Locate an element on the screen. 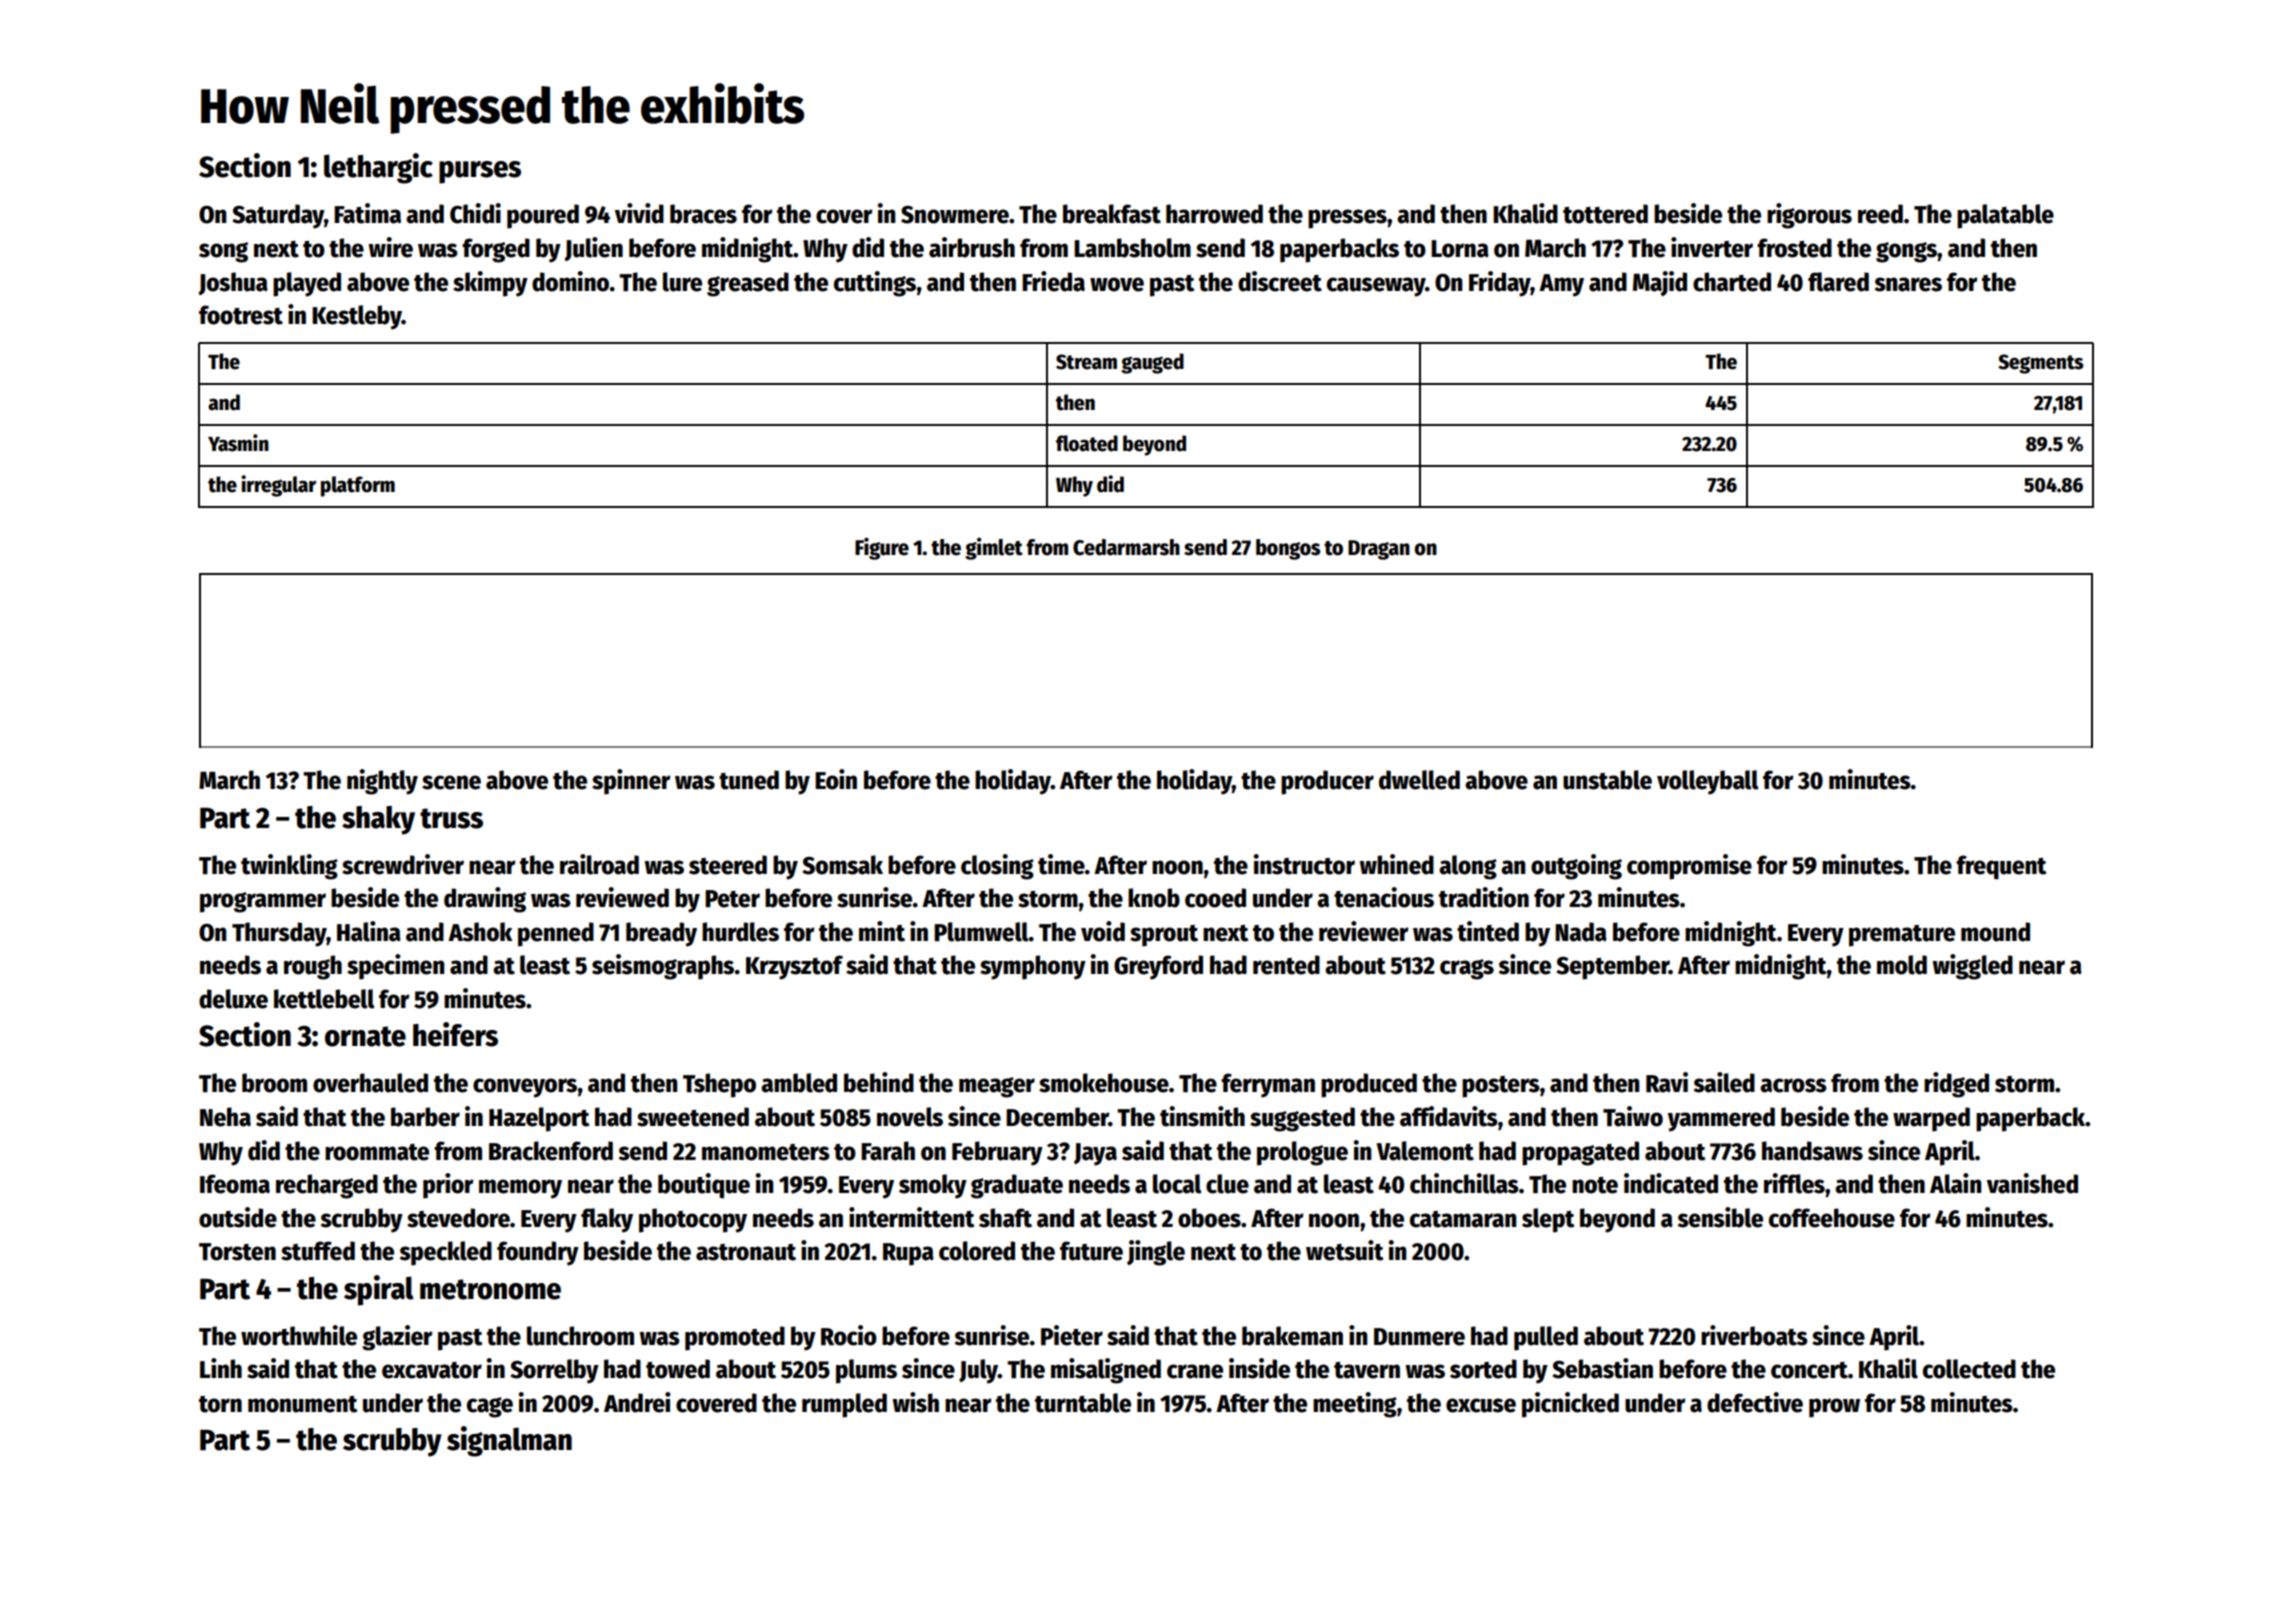  Greyford is located at coordinates (1158, 967).
